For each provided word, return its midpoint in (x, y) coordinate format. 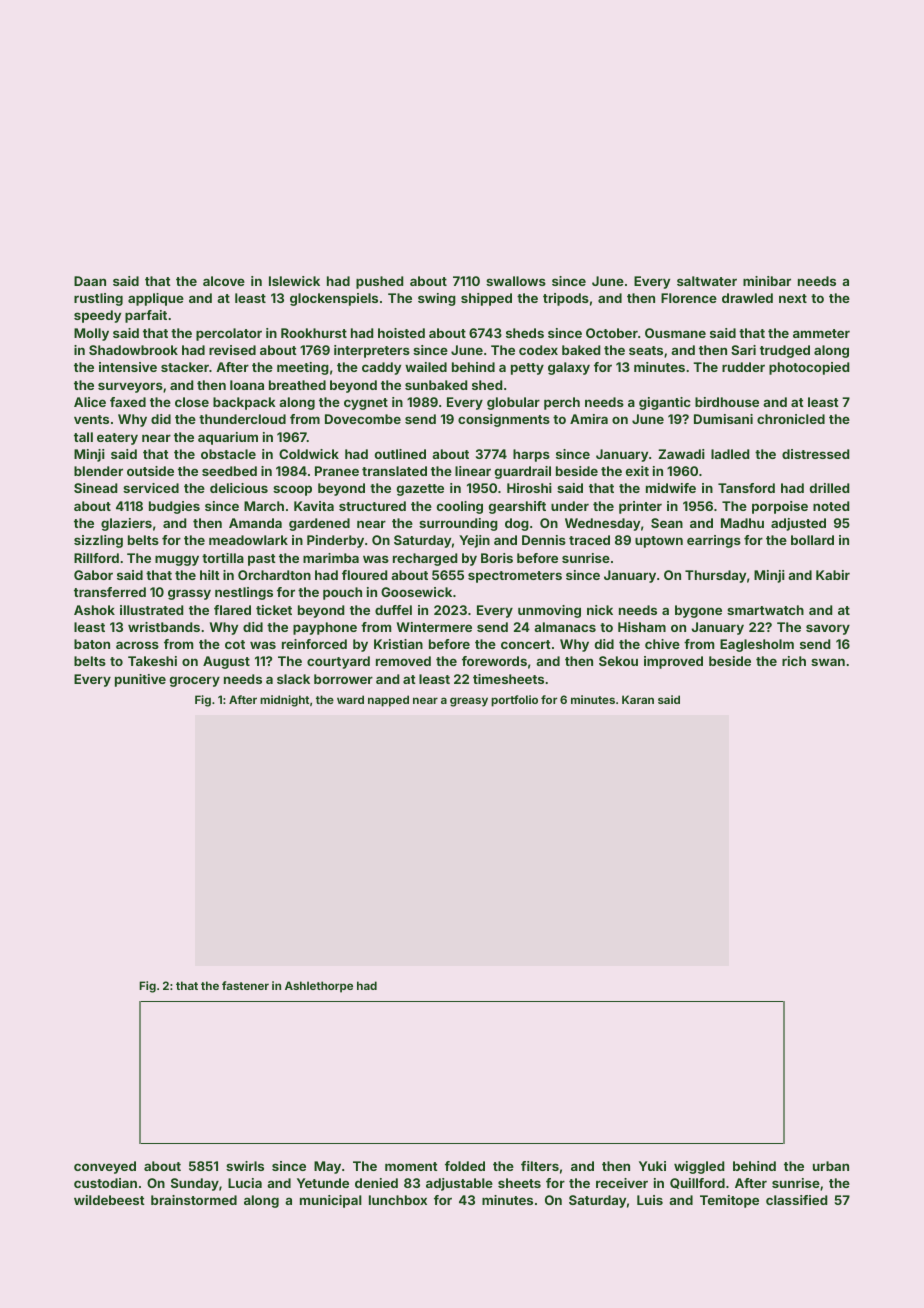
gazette (420, 490)
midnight (284, 701)
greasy (469, 702)
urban (831, 1166)
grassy (189, 594)
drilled (829, 488)
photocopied (809, 368)
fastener (245, 985)
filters (540, 1166)
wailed (426, 367)
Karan (638, 699)
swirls (245, 1166)
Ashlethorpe (319, 987)
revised (232, 350)
